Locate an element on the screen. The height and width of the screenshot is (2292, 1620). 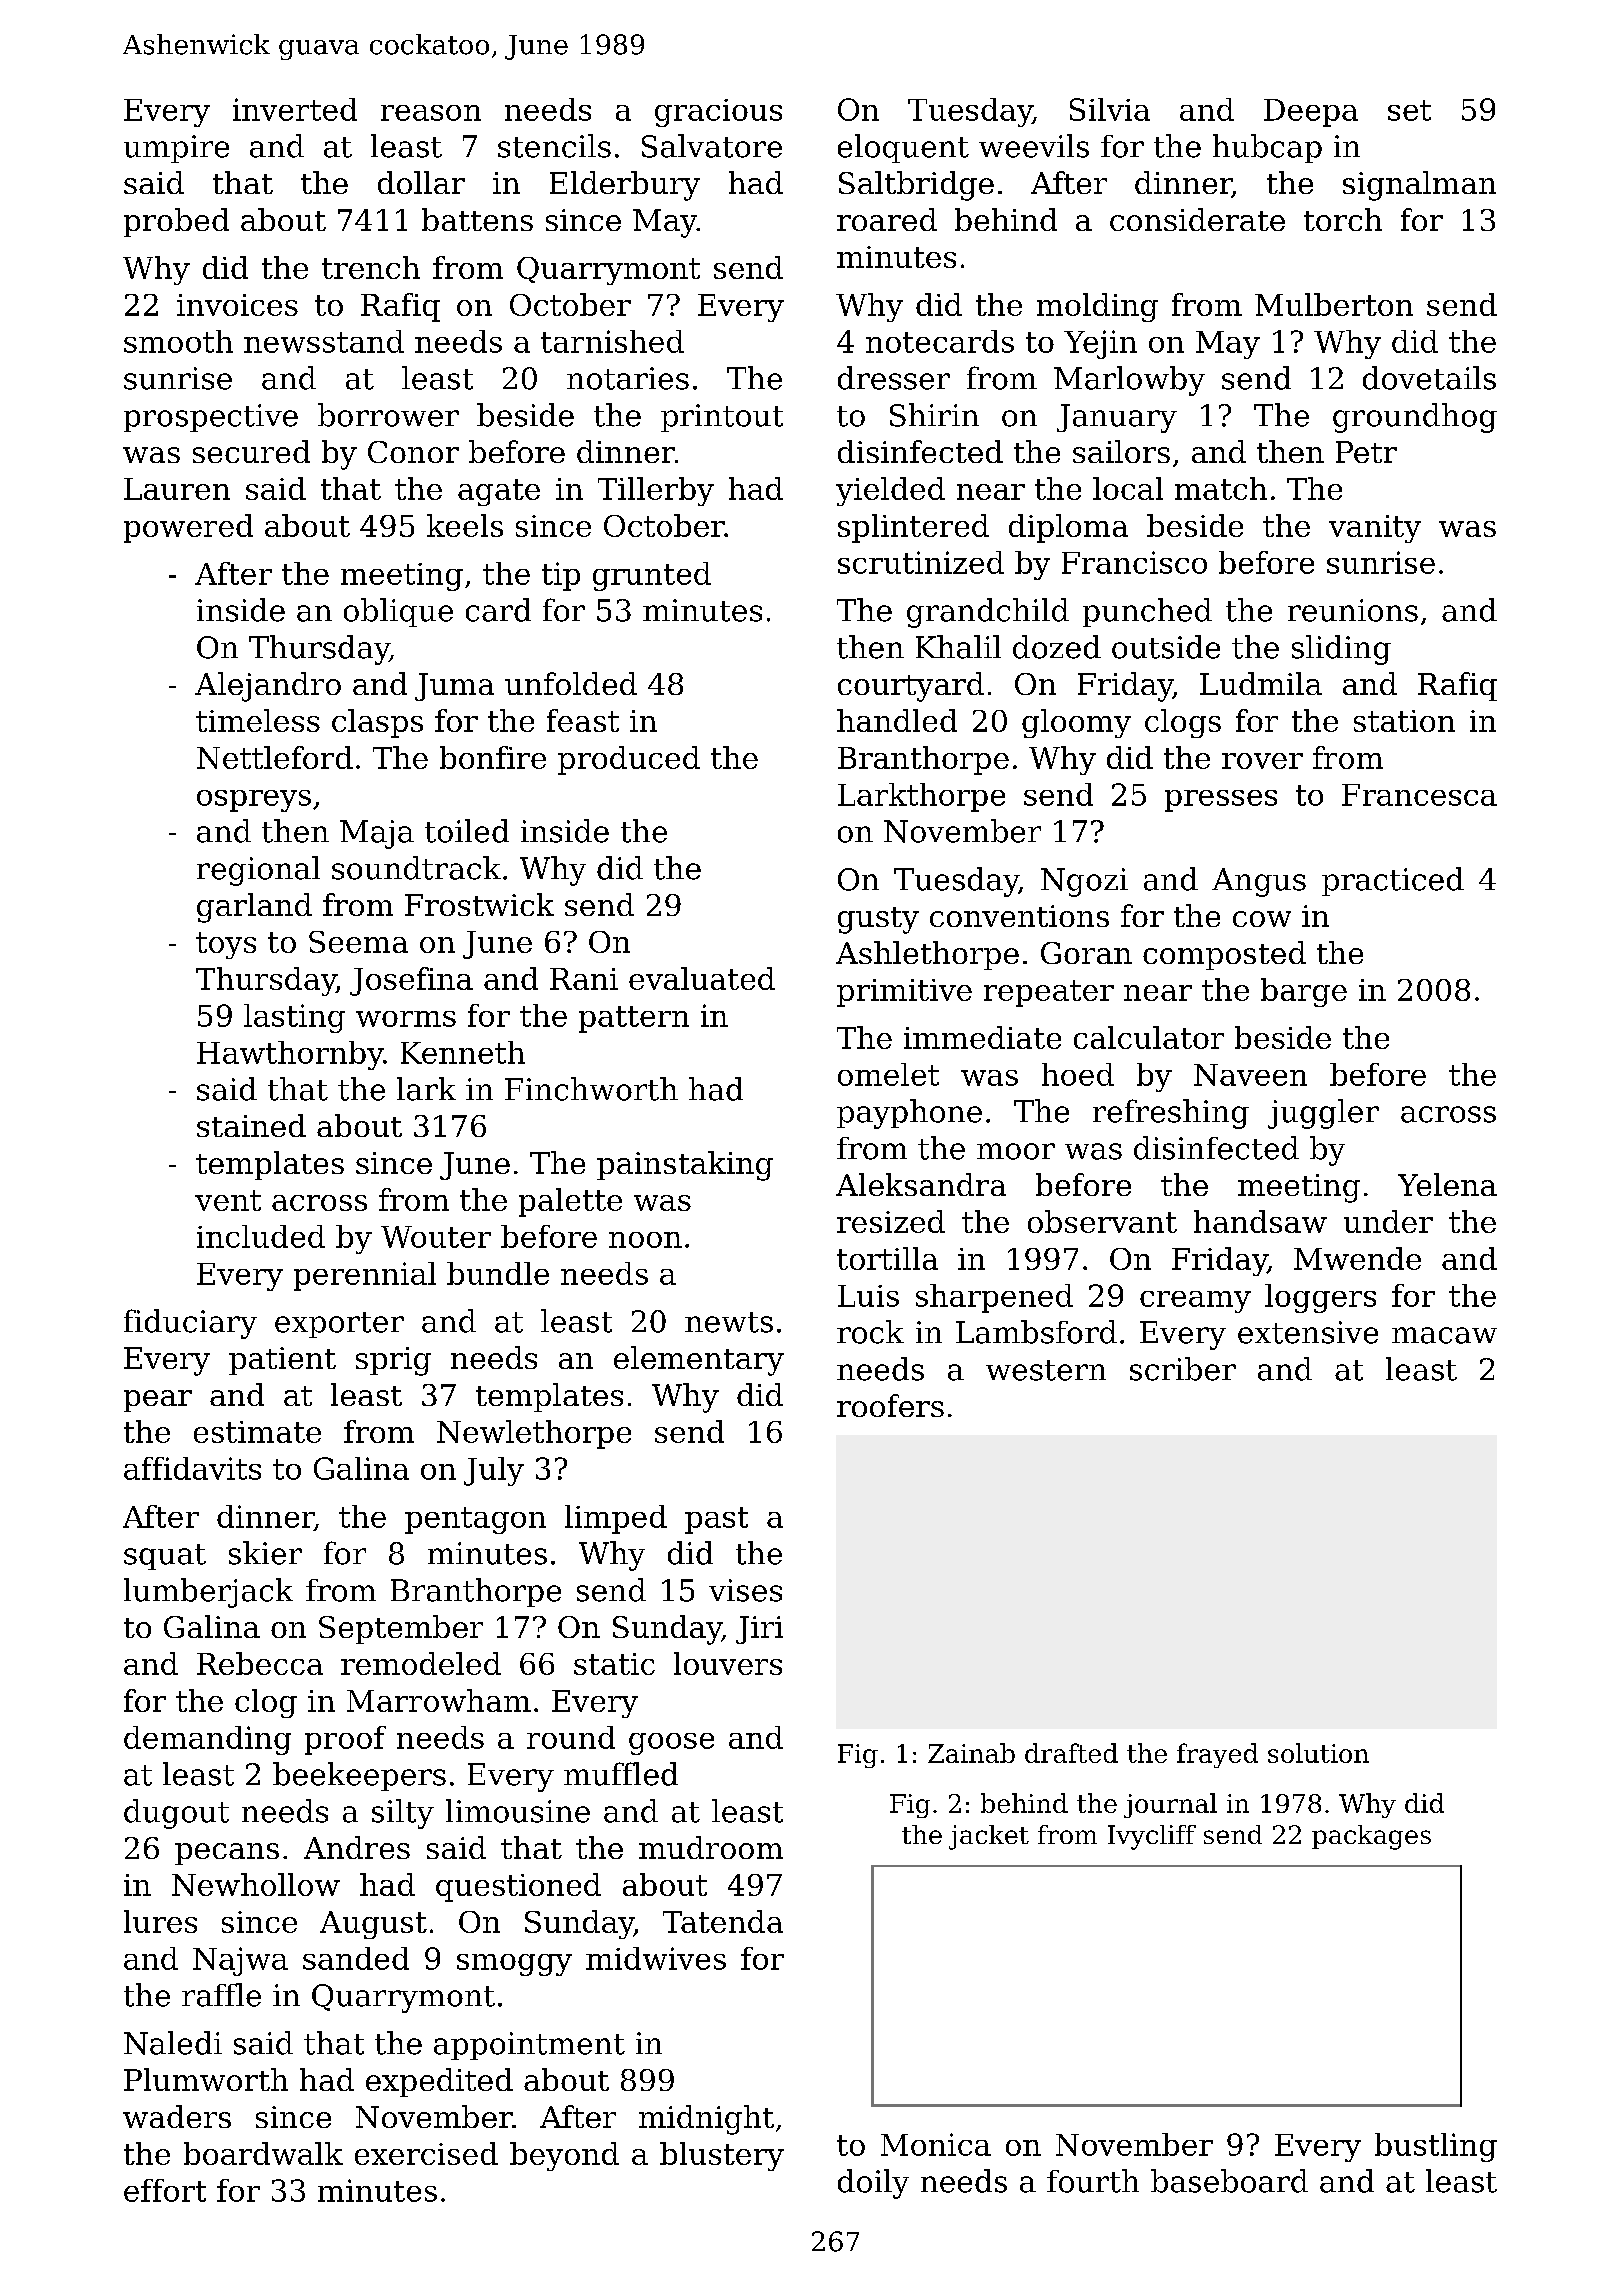
sanded is located at coordinates (356, 1958).
